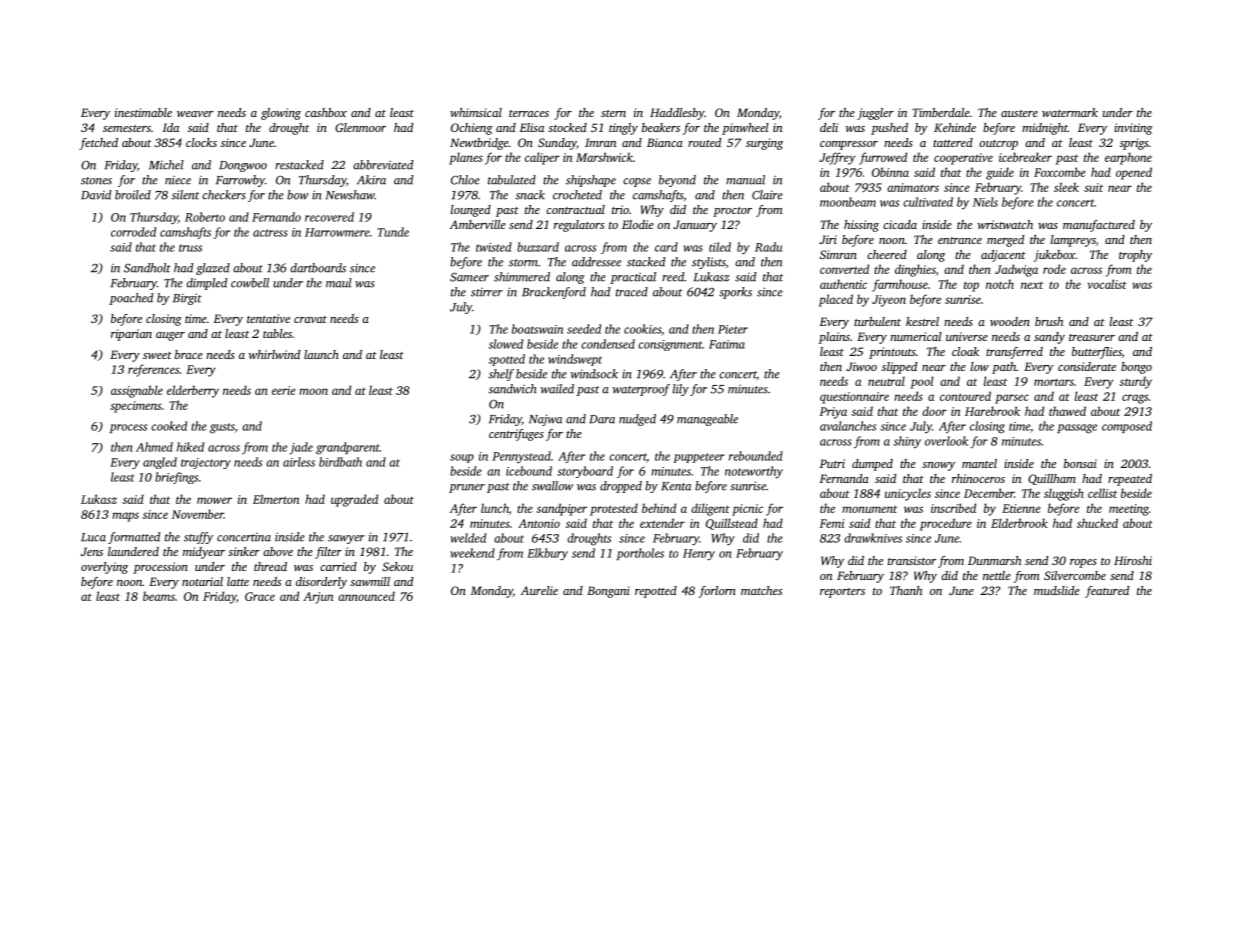 This screenshot has height=952, width=1233. What do you see at coordinates (190, 248) in the screenshot?
I see `truss` at bounding box center [190, 248].
